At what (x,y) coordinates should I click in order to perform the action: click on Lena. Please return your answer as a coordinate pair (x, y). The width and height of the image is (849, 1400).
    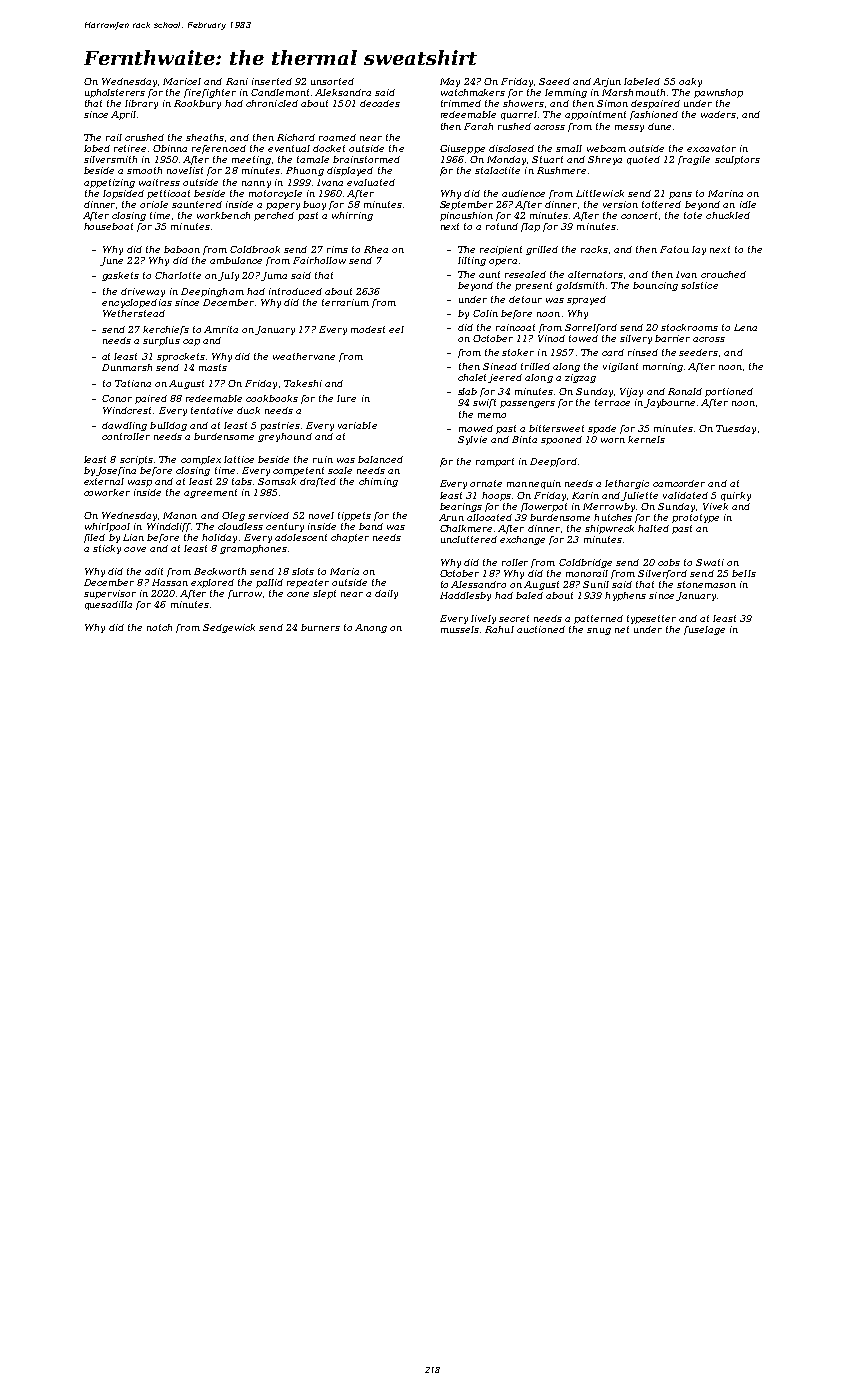
    Looking at the image, I should click on (745, 327).
